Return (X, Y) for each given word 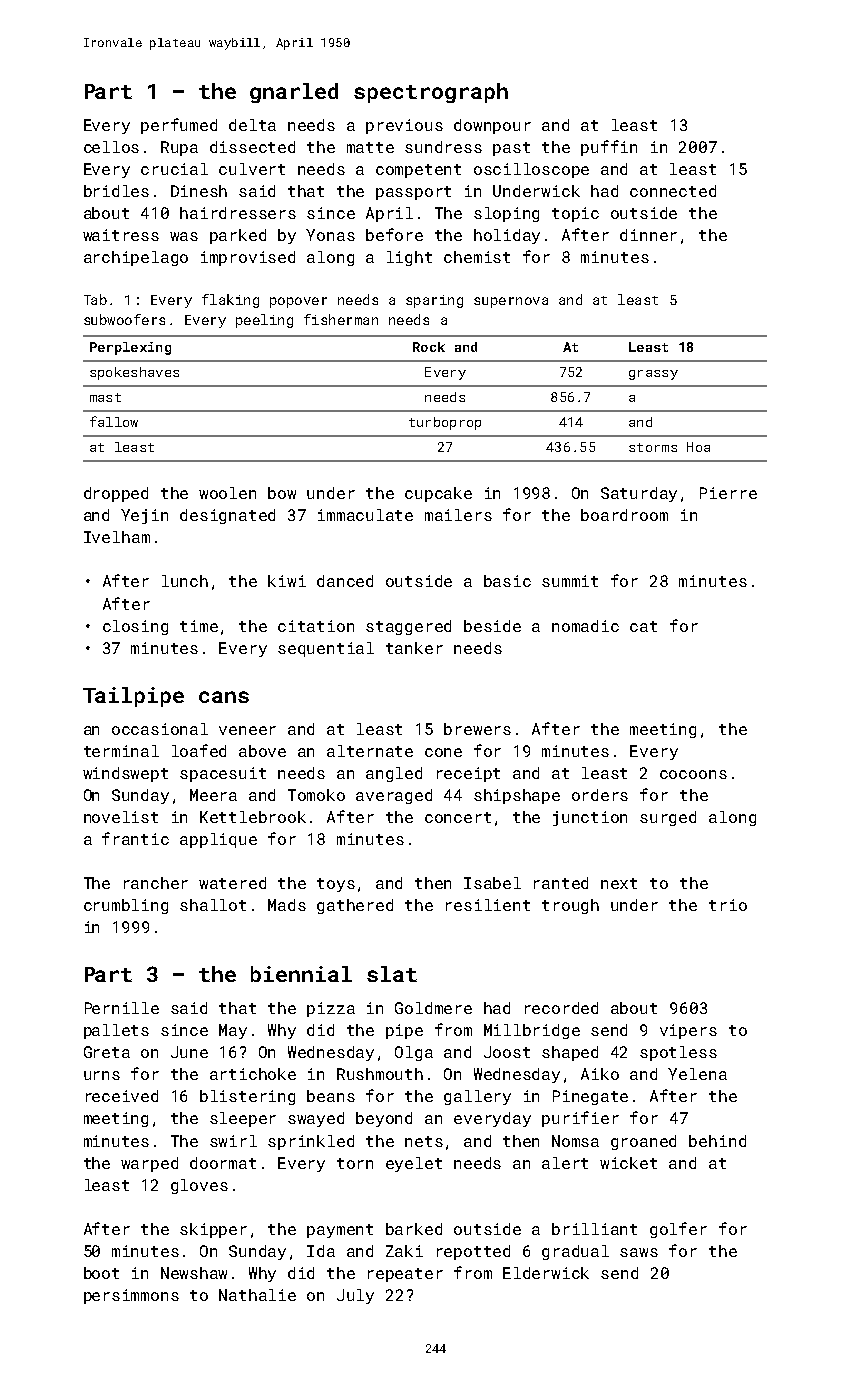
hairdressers (238, 213)
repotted (473, 1252)
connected (673, 191)
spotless (678, 1053)
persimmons (131, 1296)
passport (413, 193)
